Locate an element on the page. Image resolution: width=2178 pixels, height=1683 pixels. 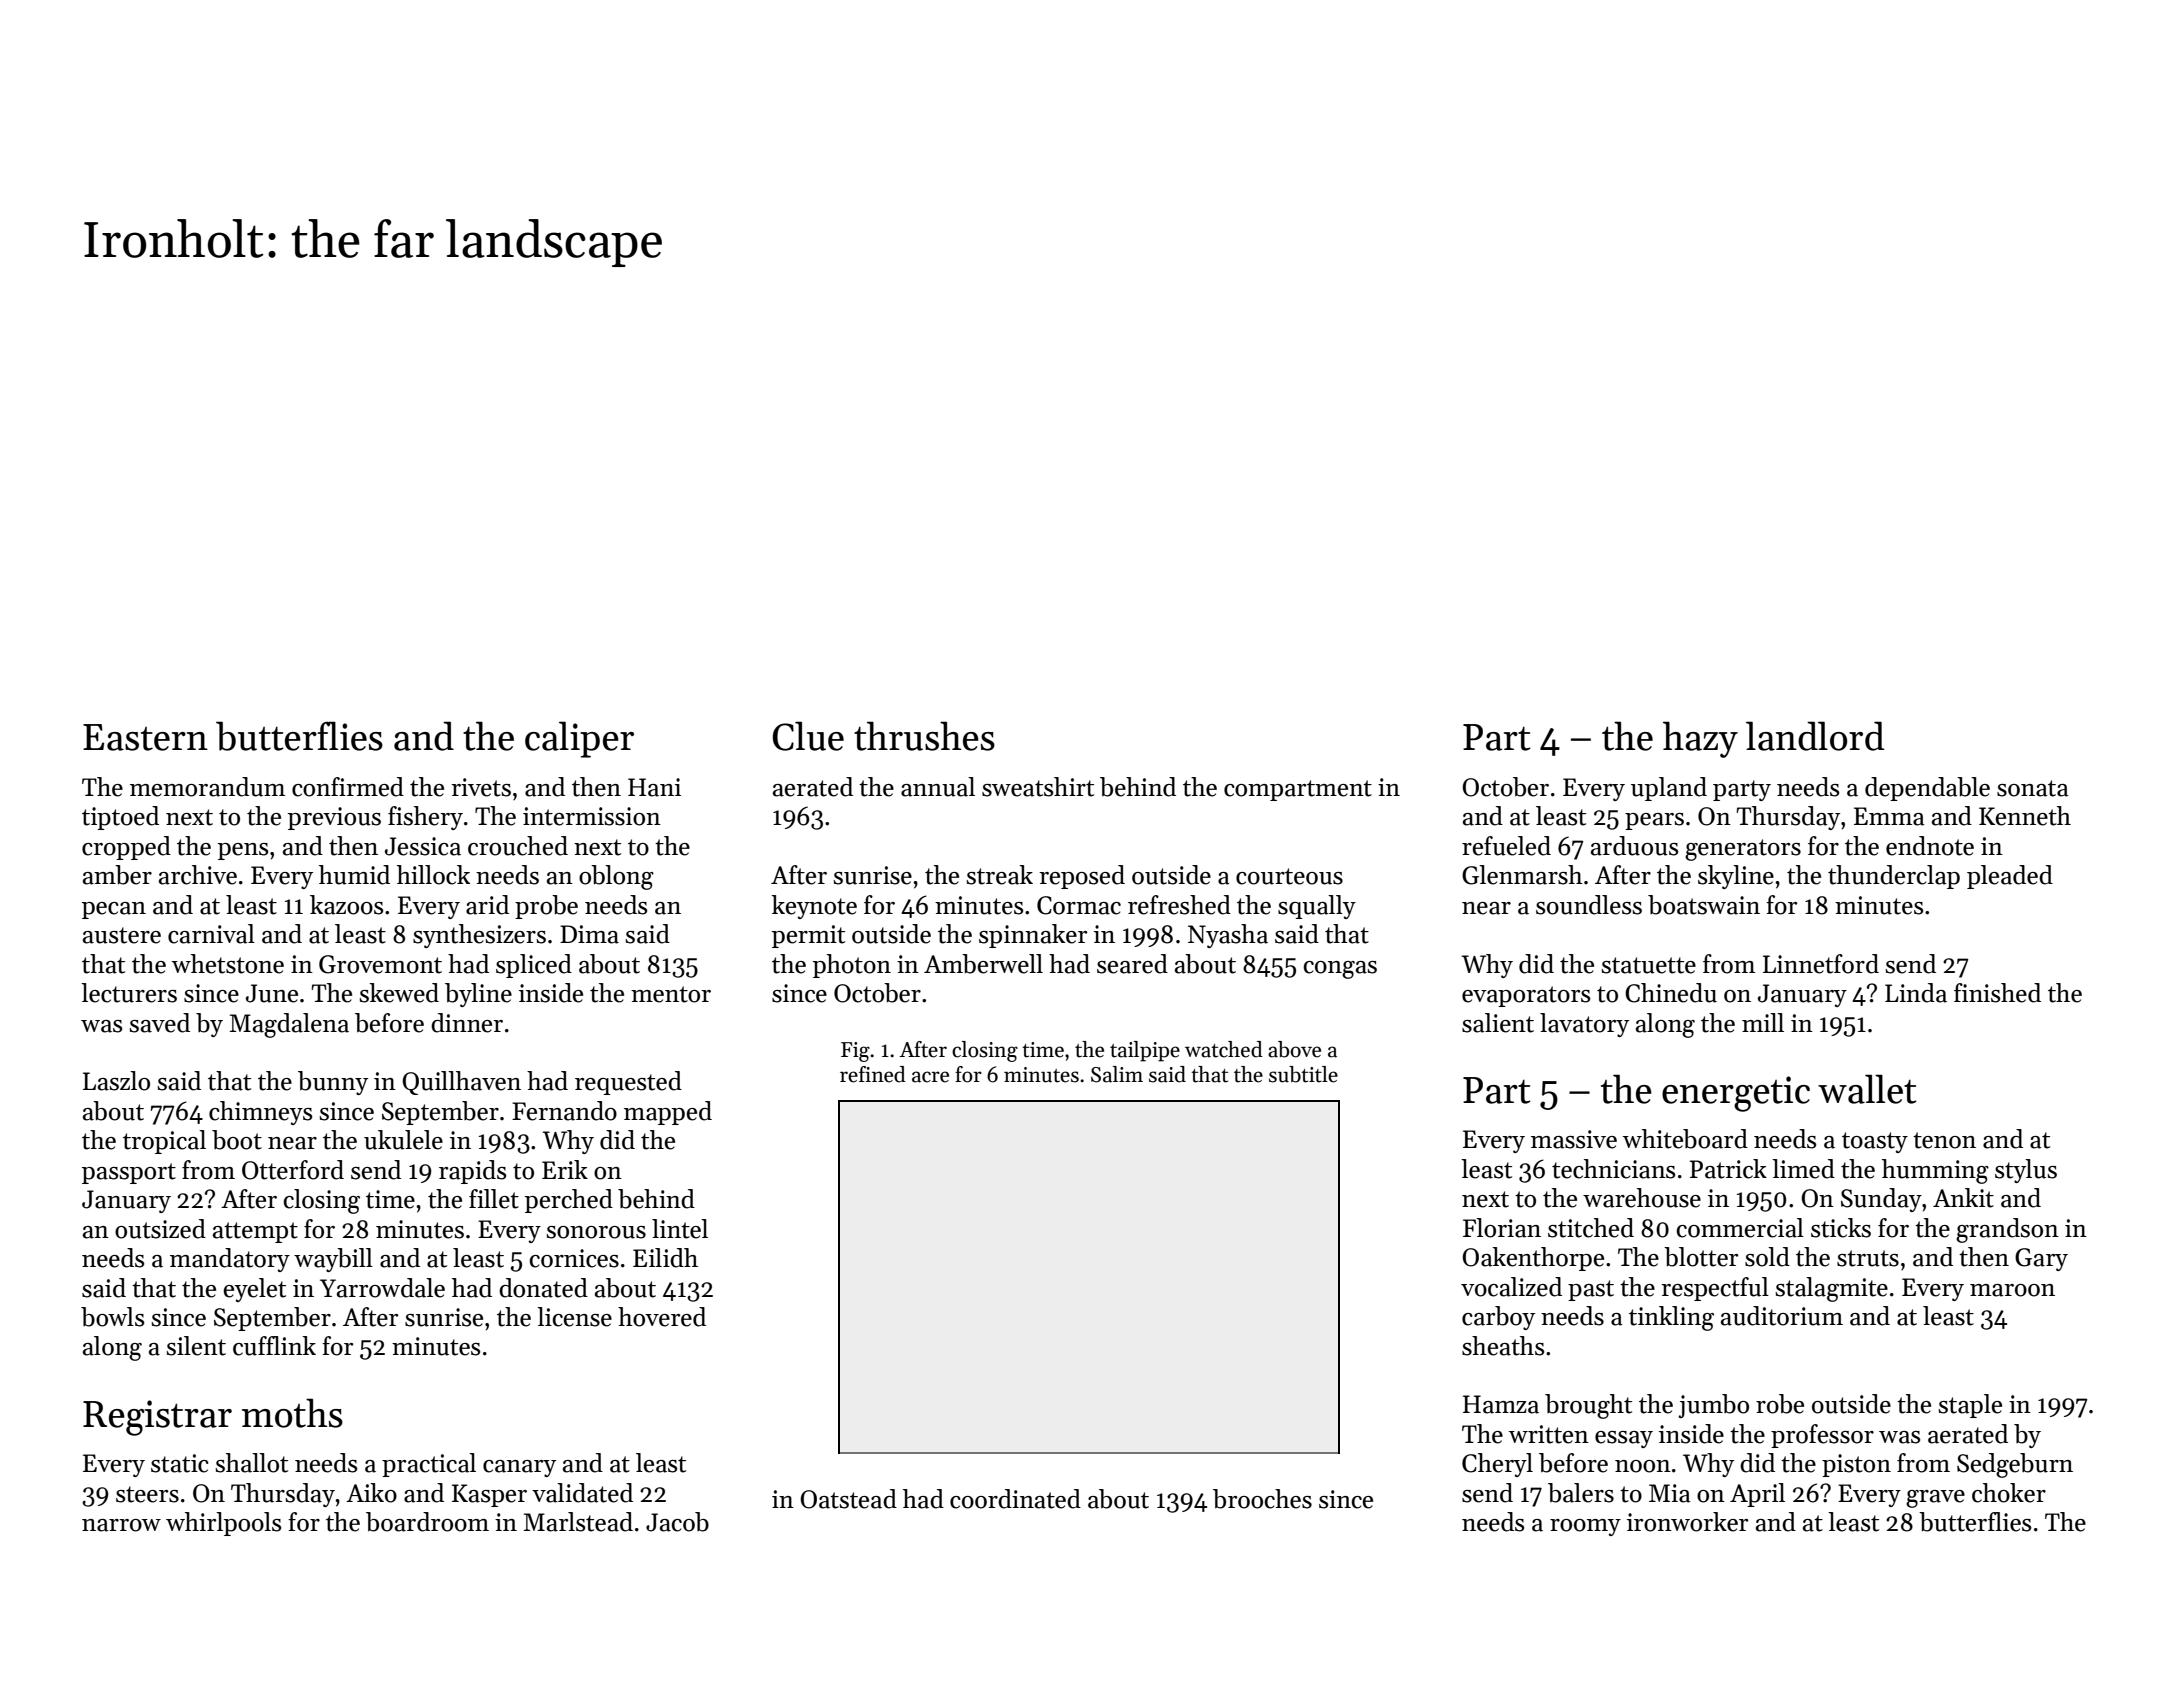
staple is located at coordinates (1970, 1406).
